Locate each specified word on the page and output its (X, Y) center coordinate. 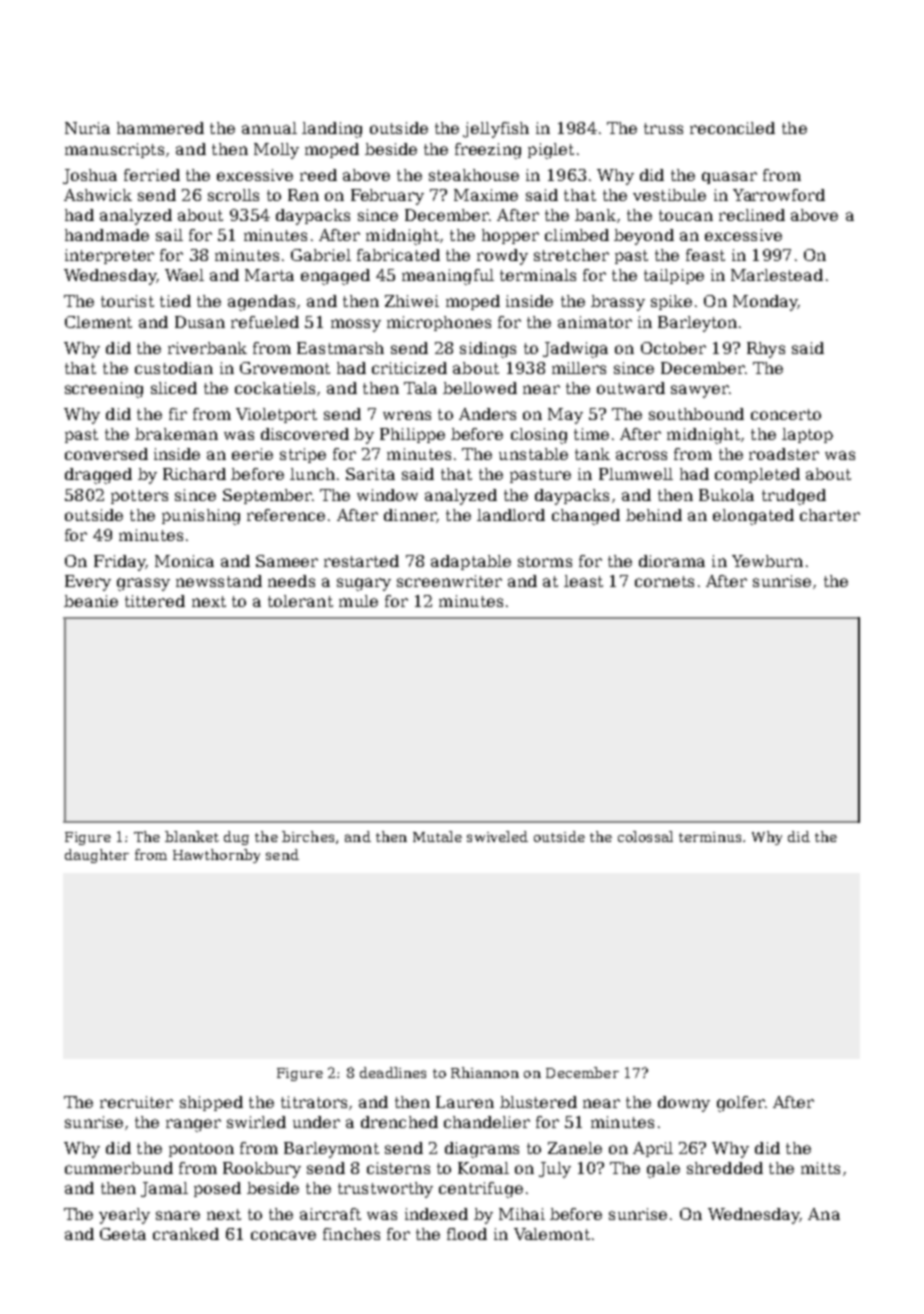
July (555, 1170)
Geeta (123, 1234)
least (583, 581)
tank (592, 454)
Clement (98, 322)
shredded (725, 1168)
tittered (155, 601)
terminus (710, 837)
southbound (696, 414)
